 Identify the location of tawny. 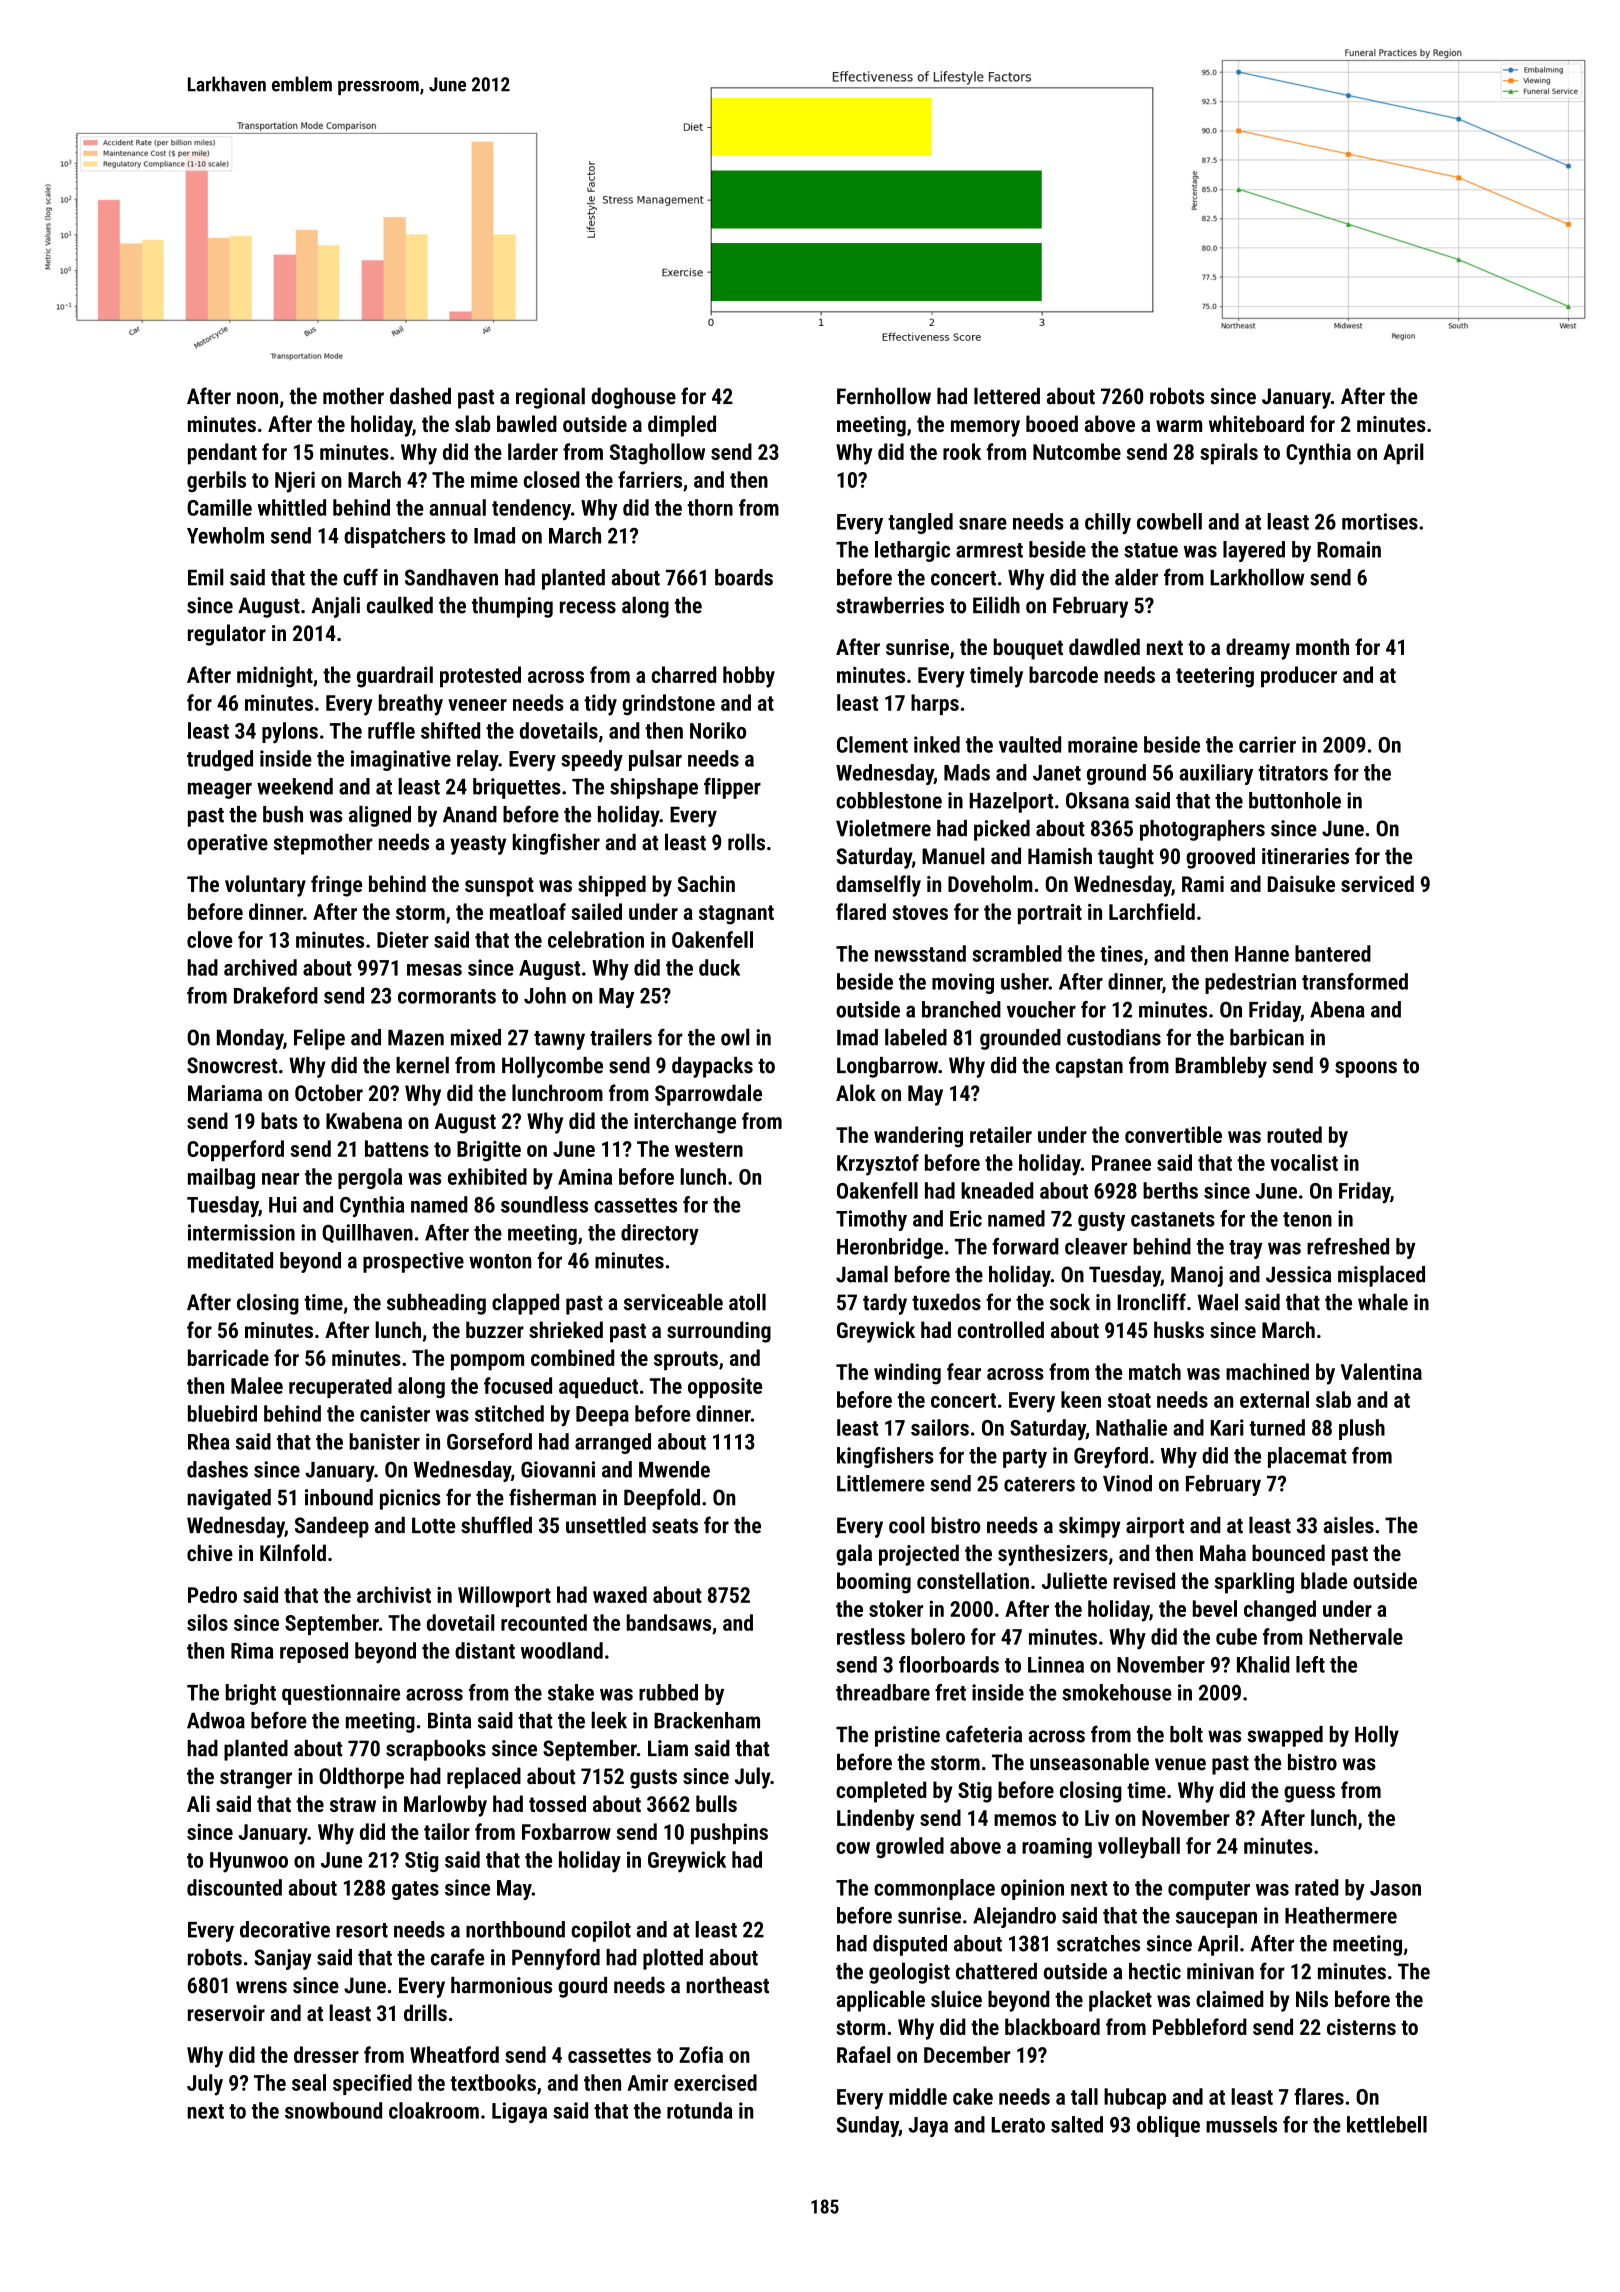
(559, 1040).
